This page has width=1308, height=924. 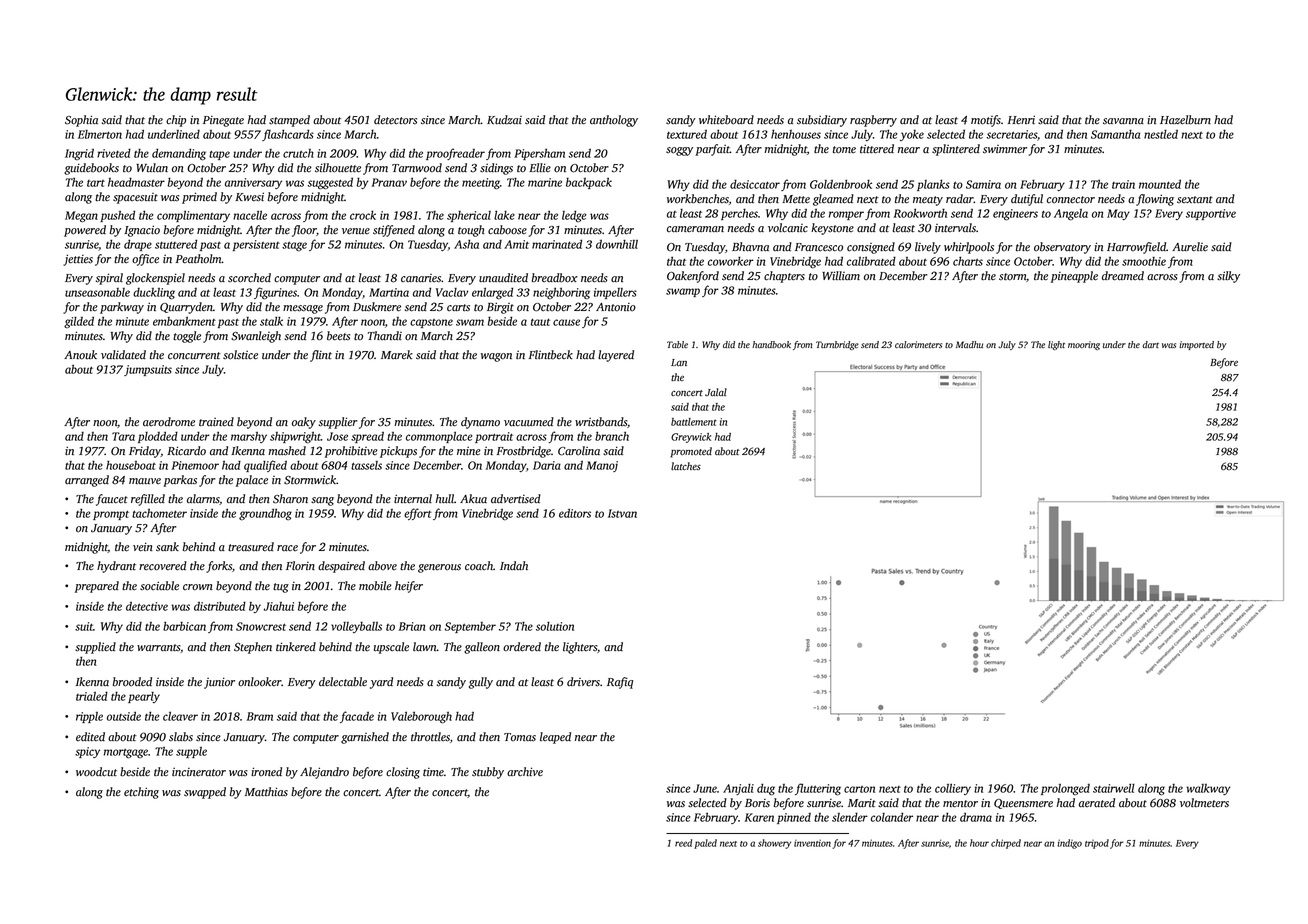 What do you see at coordinates (555, 738) in the page?
I see `leaped` at bounding box center [555, 738].
